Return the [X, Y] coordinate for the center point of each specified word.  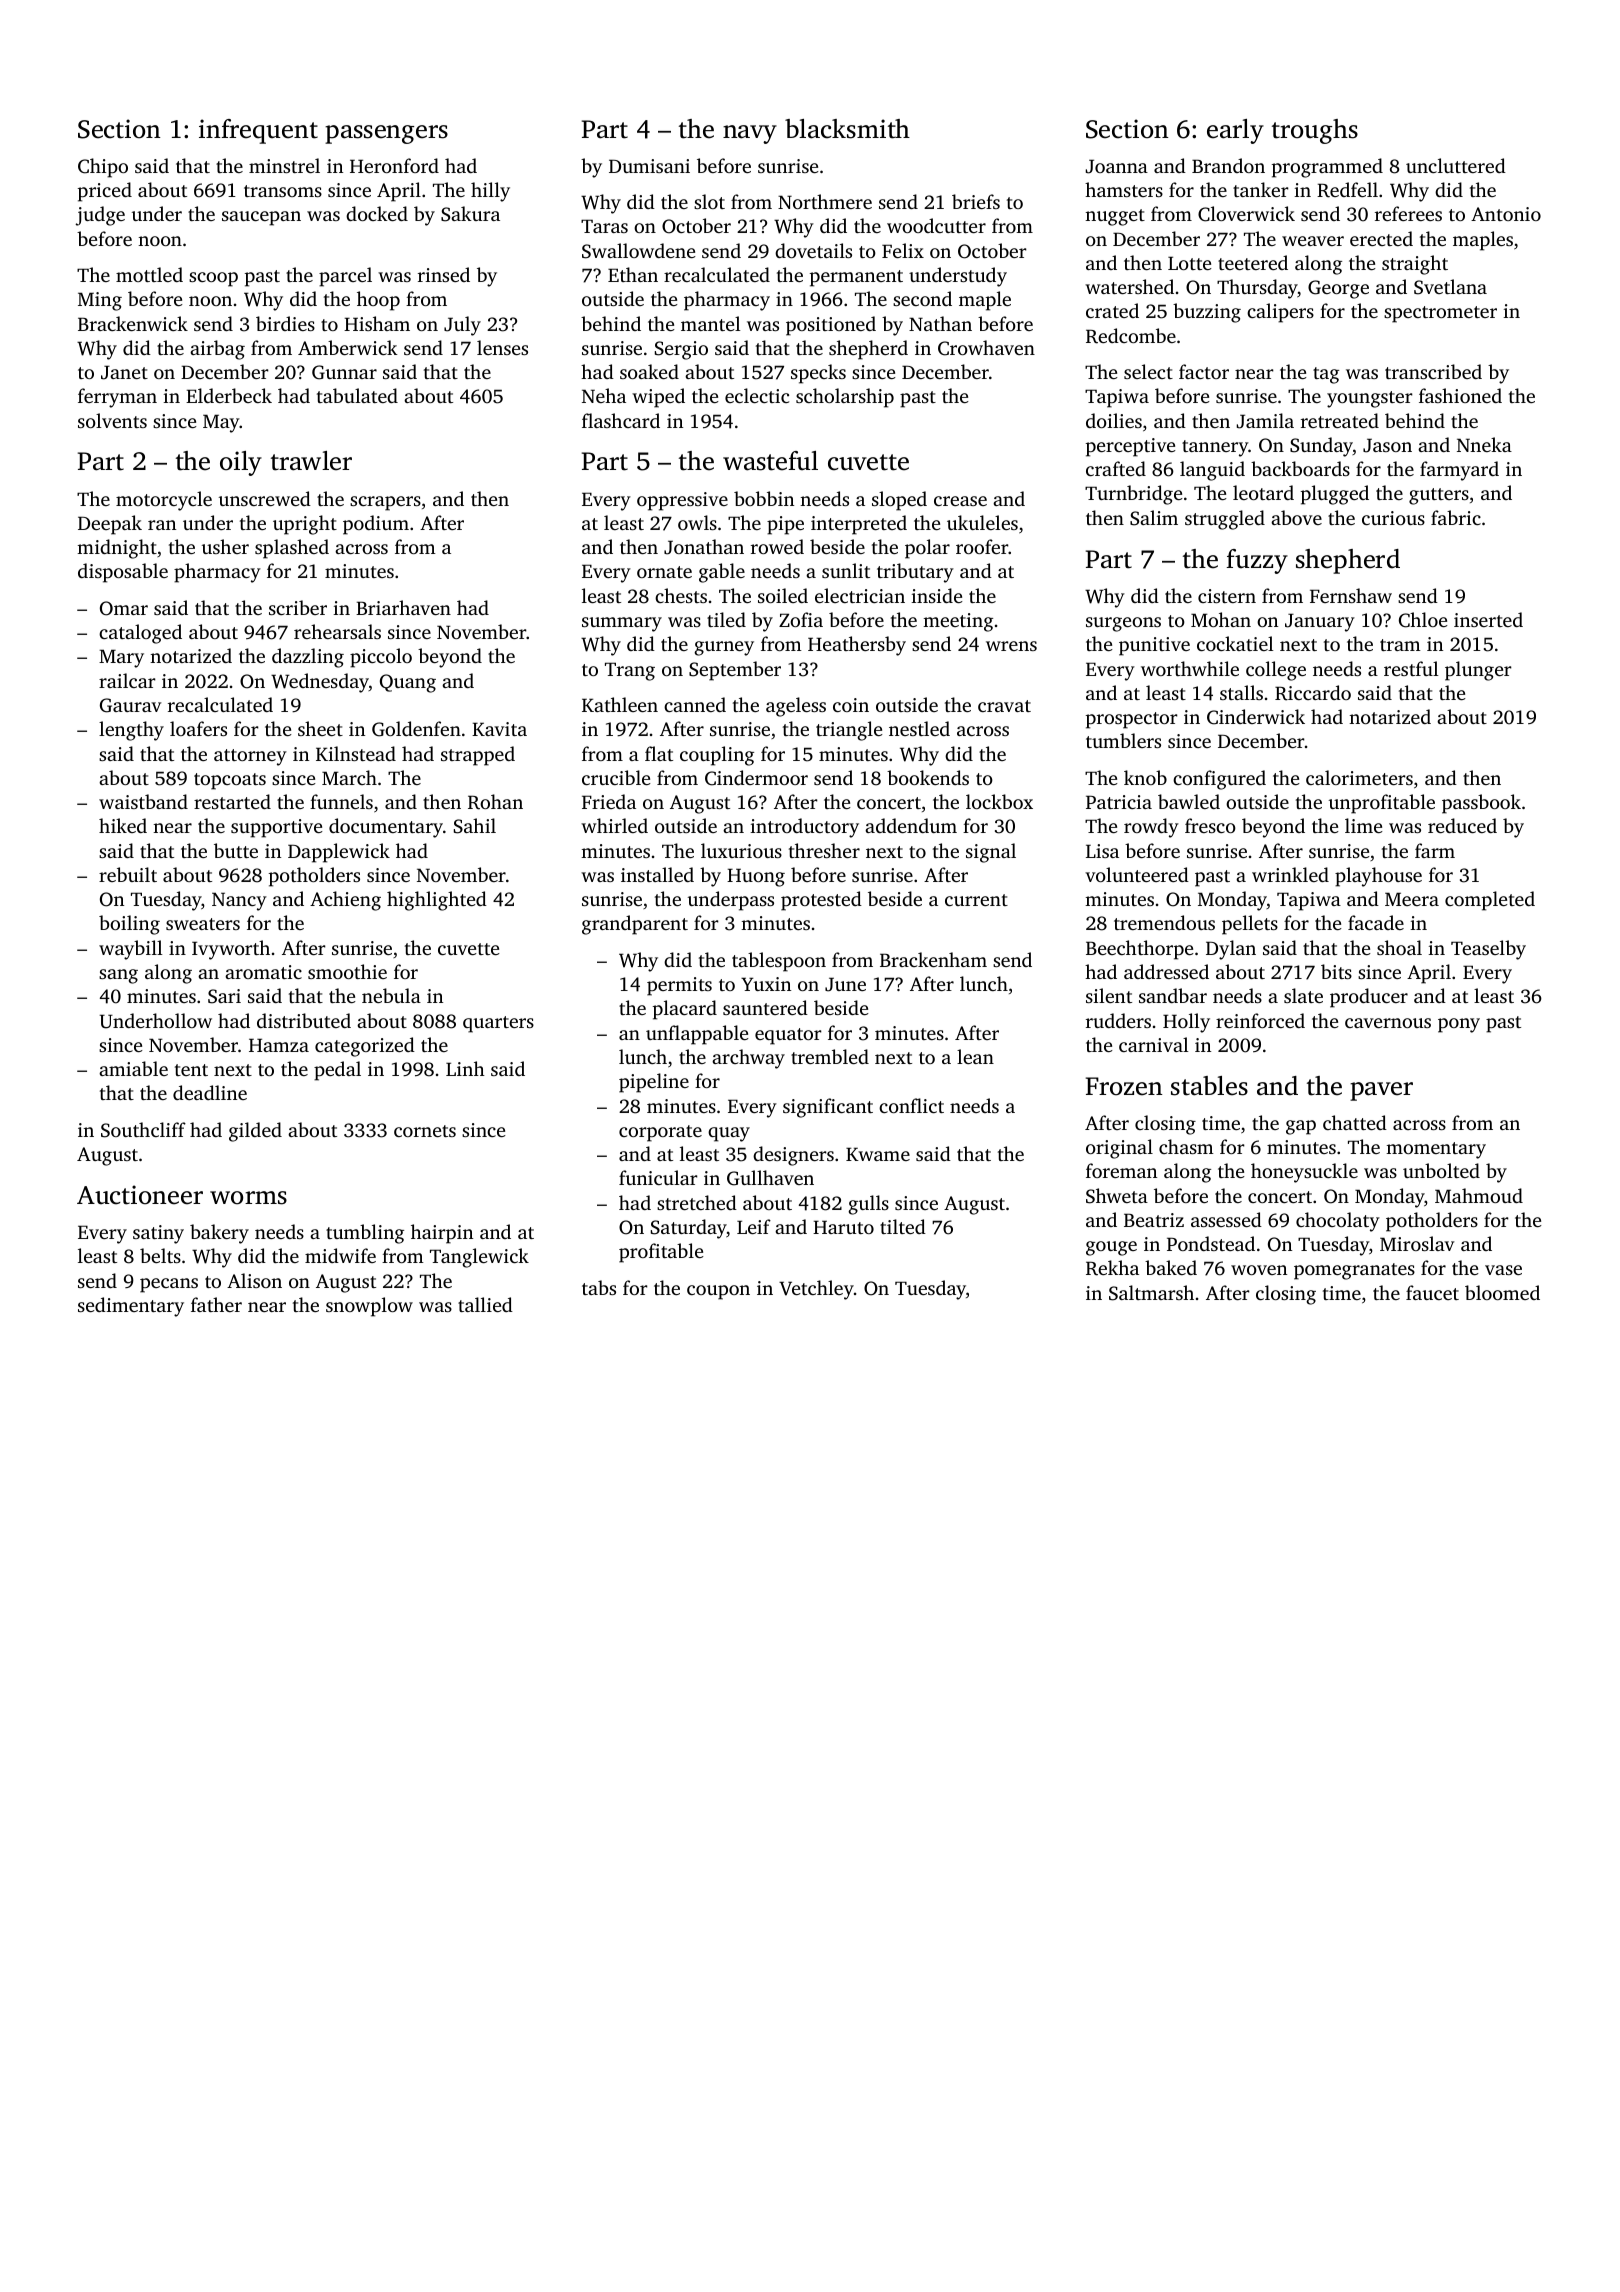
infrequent [258, 131]
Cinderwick [1256, 717]
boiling [129, 925]
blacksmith [847, 129]
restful [1411, 668]
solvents [112, 420]
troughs [1315, 131]
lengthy [131, 731]
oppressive [682, 501]
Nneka [1484, 444]
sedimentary [131, 1307]
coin [851, 705]
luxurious [741, 850]
